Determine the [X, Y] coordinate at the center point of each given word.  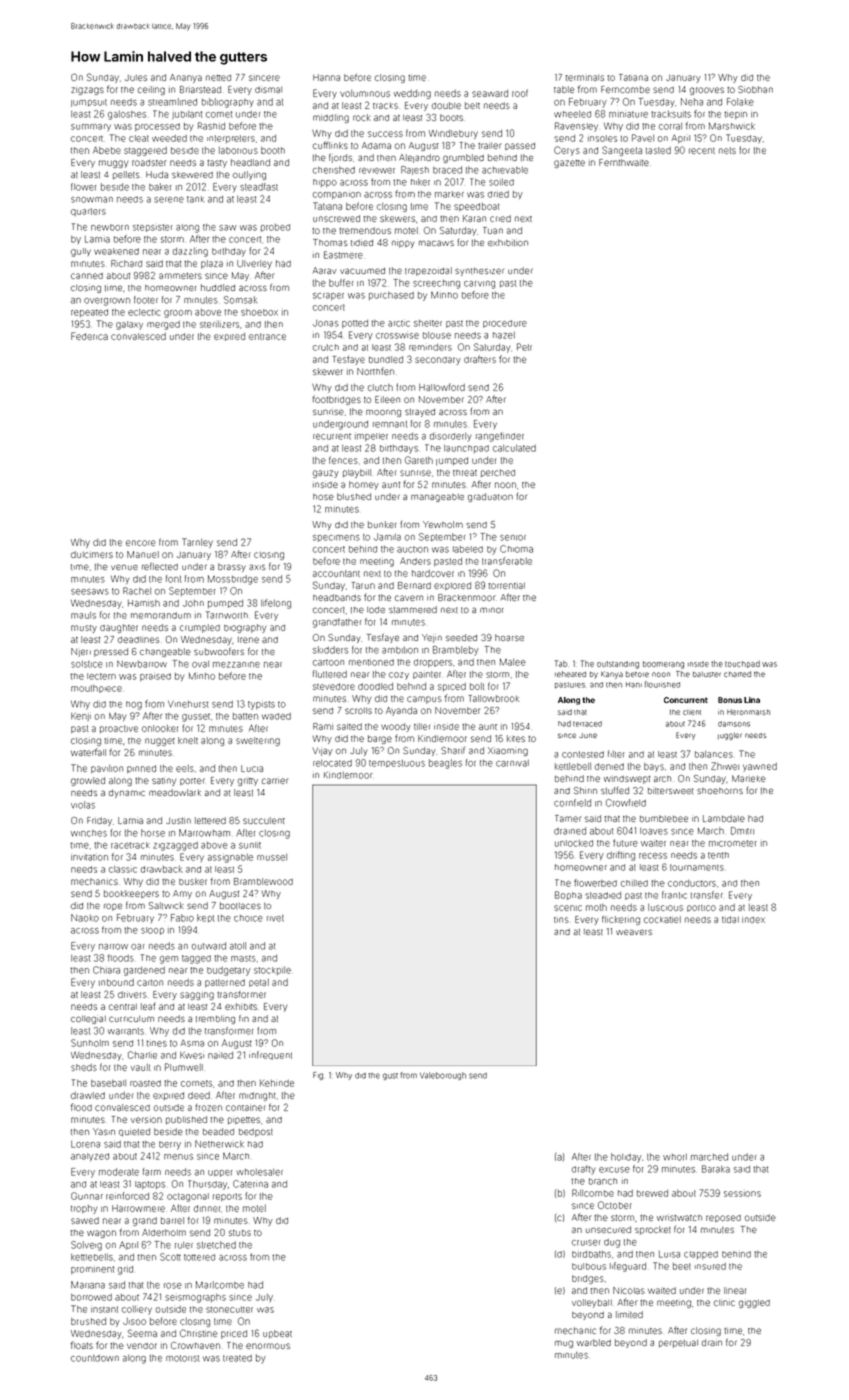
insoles [602, 138]
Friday [99, 821]
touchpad [742, 664]
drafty [583, 1170]
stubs [240, 1233]
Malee [513, 662]
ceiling [151, 90]
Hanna [326, 77]
